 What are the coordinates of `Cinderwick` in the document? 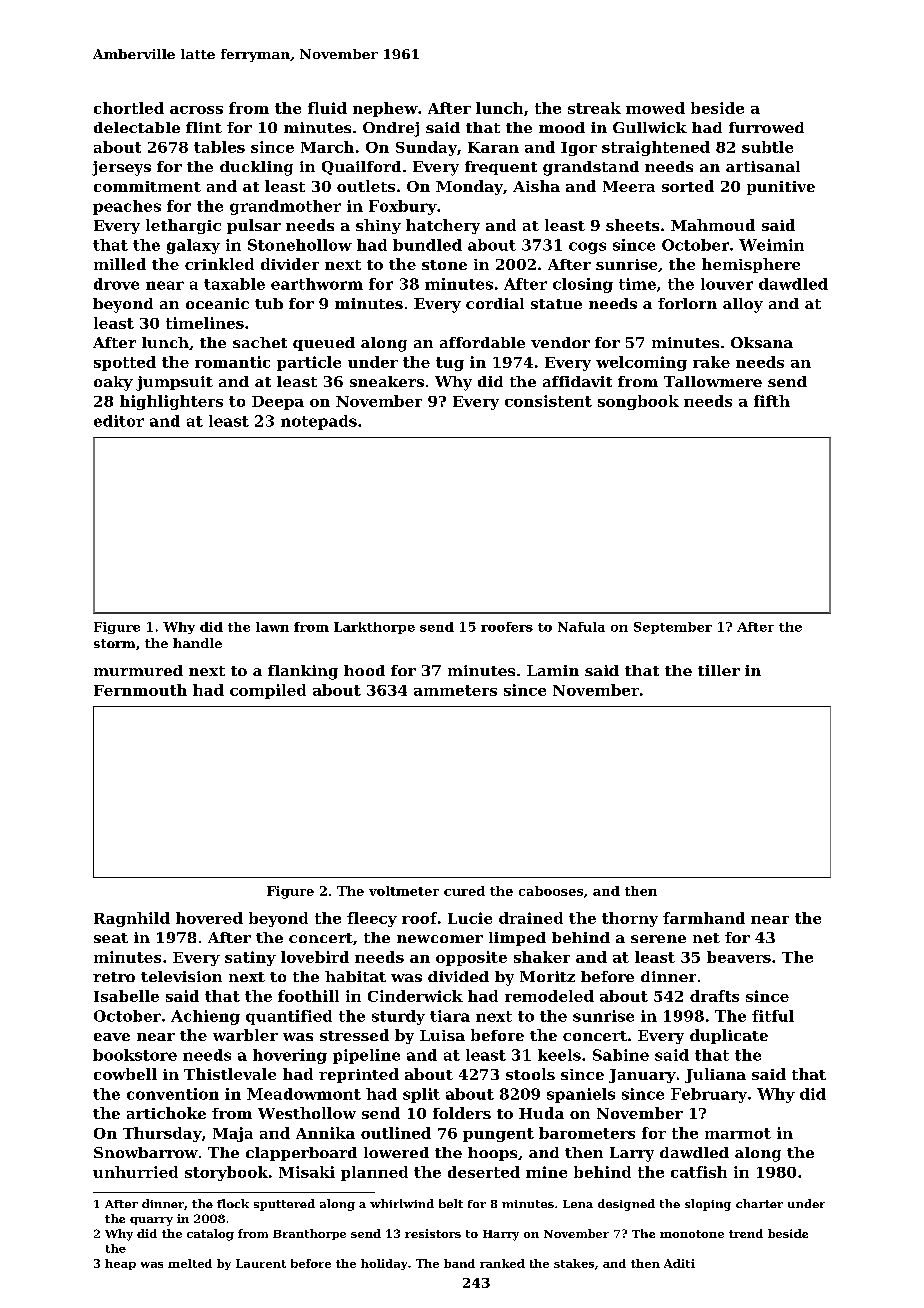 It's located at (415, 996).
